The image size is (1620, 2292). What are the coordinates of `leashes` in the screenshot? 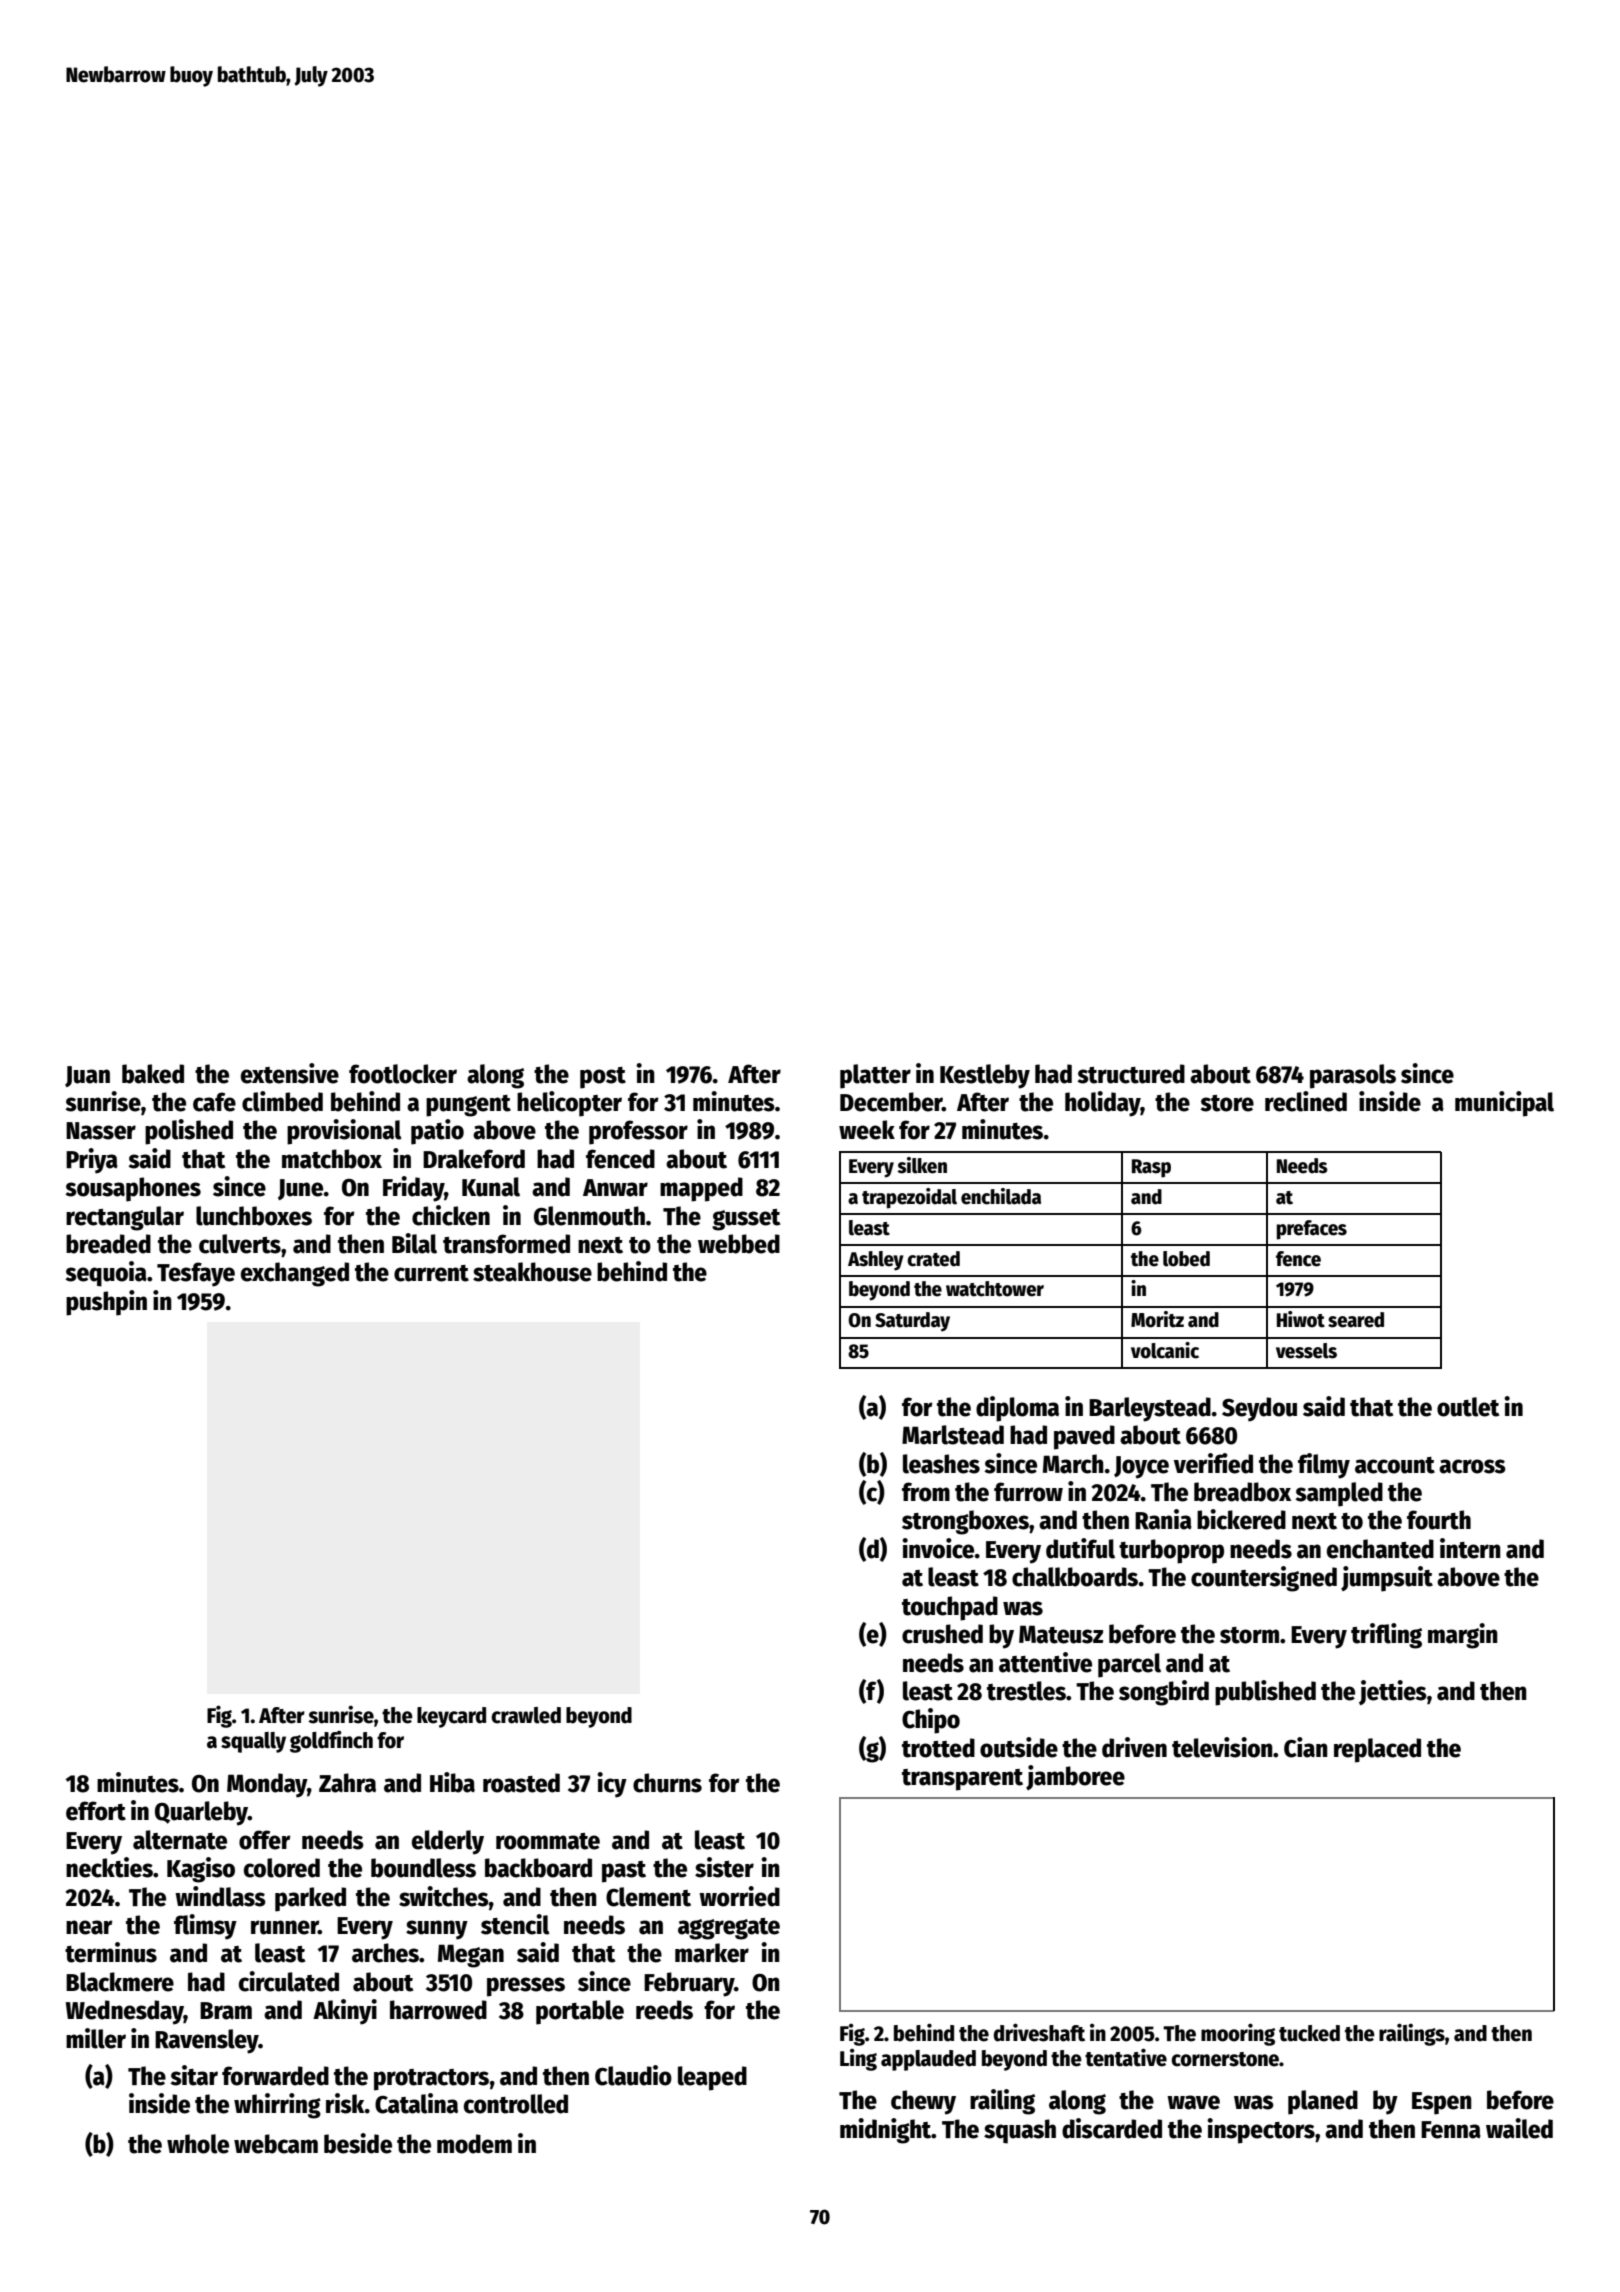 It's located at (941, 1464).
